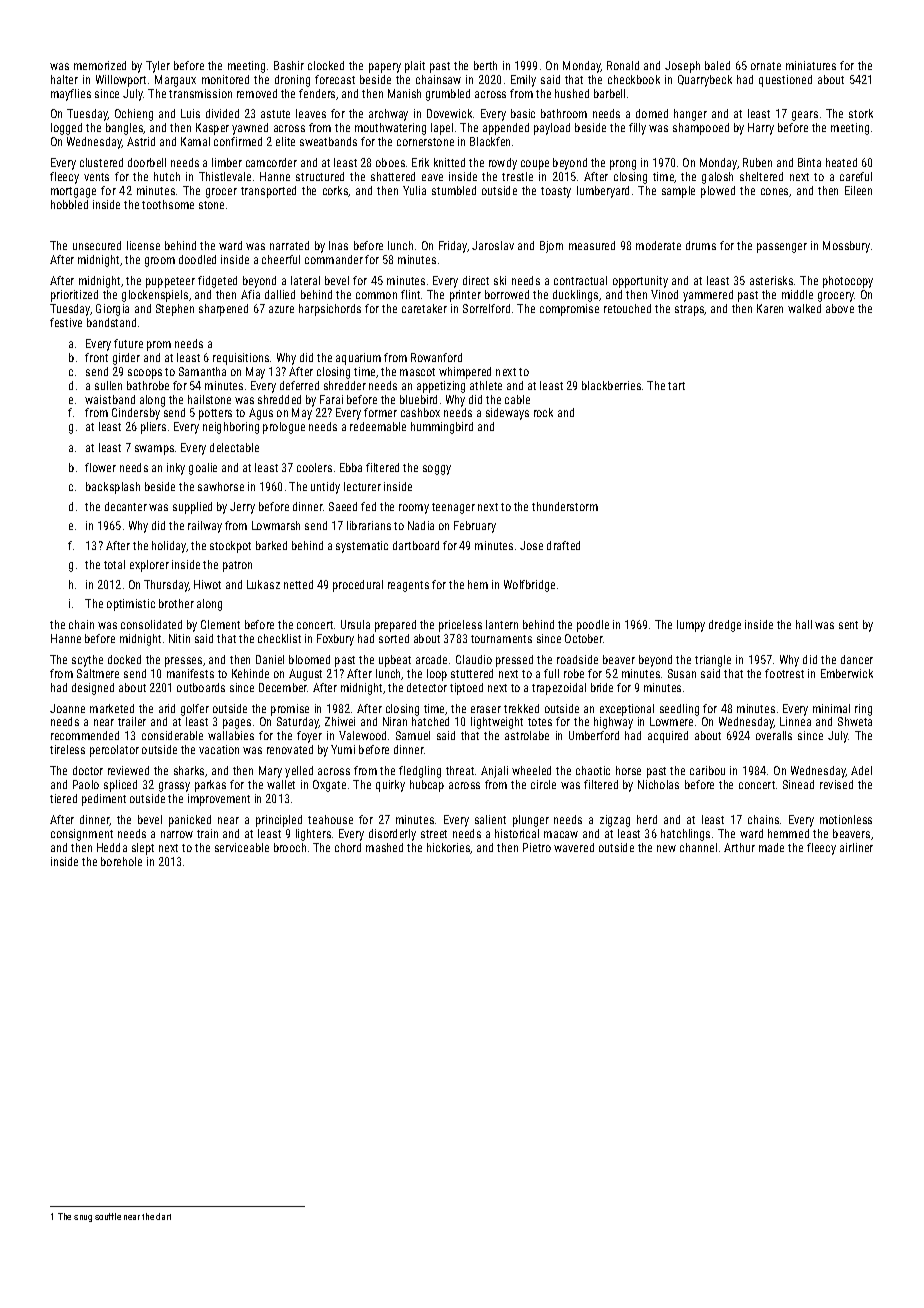 This document has width=924, height=1308. What do you see at coordinates (856, 847) in the document?
I see `airliner` at bounding box center [856, 847].
